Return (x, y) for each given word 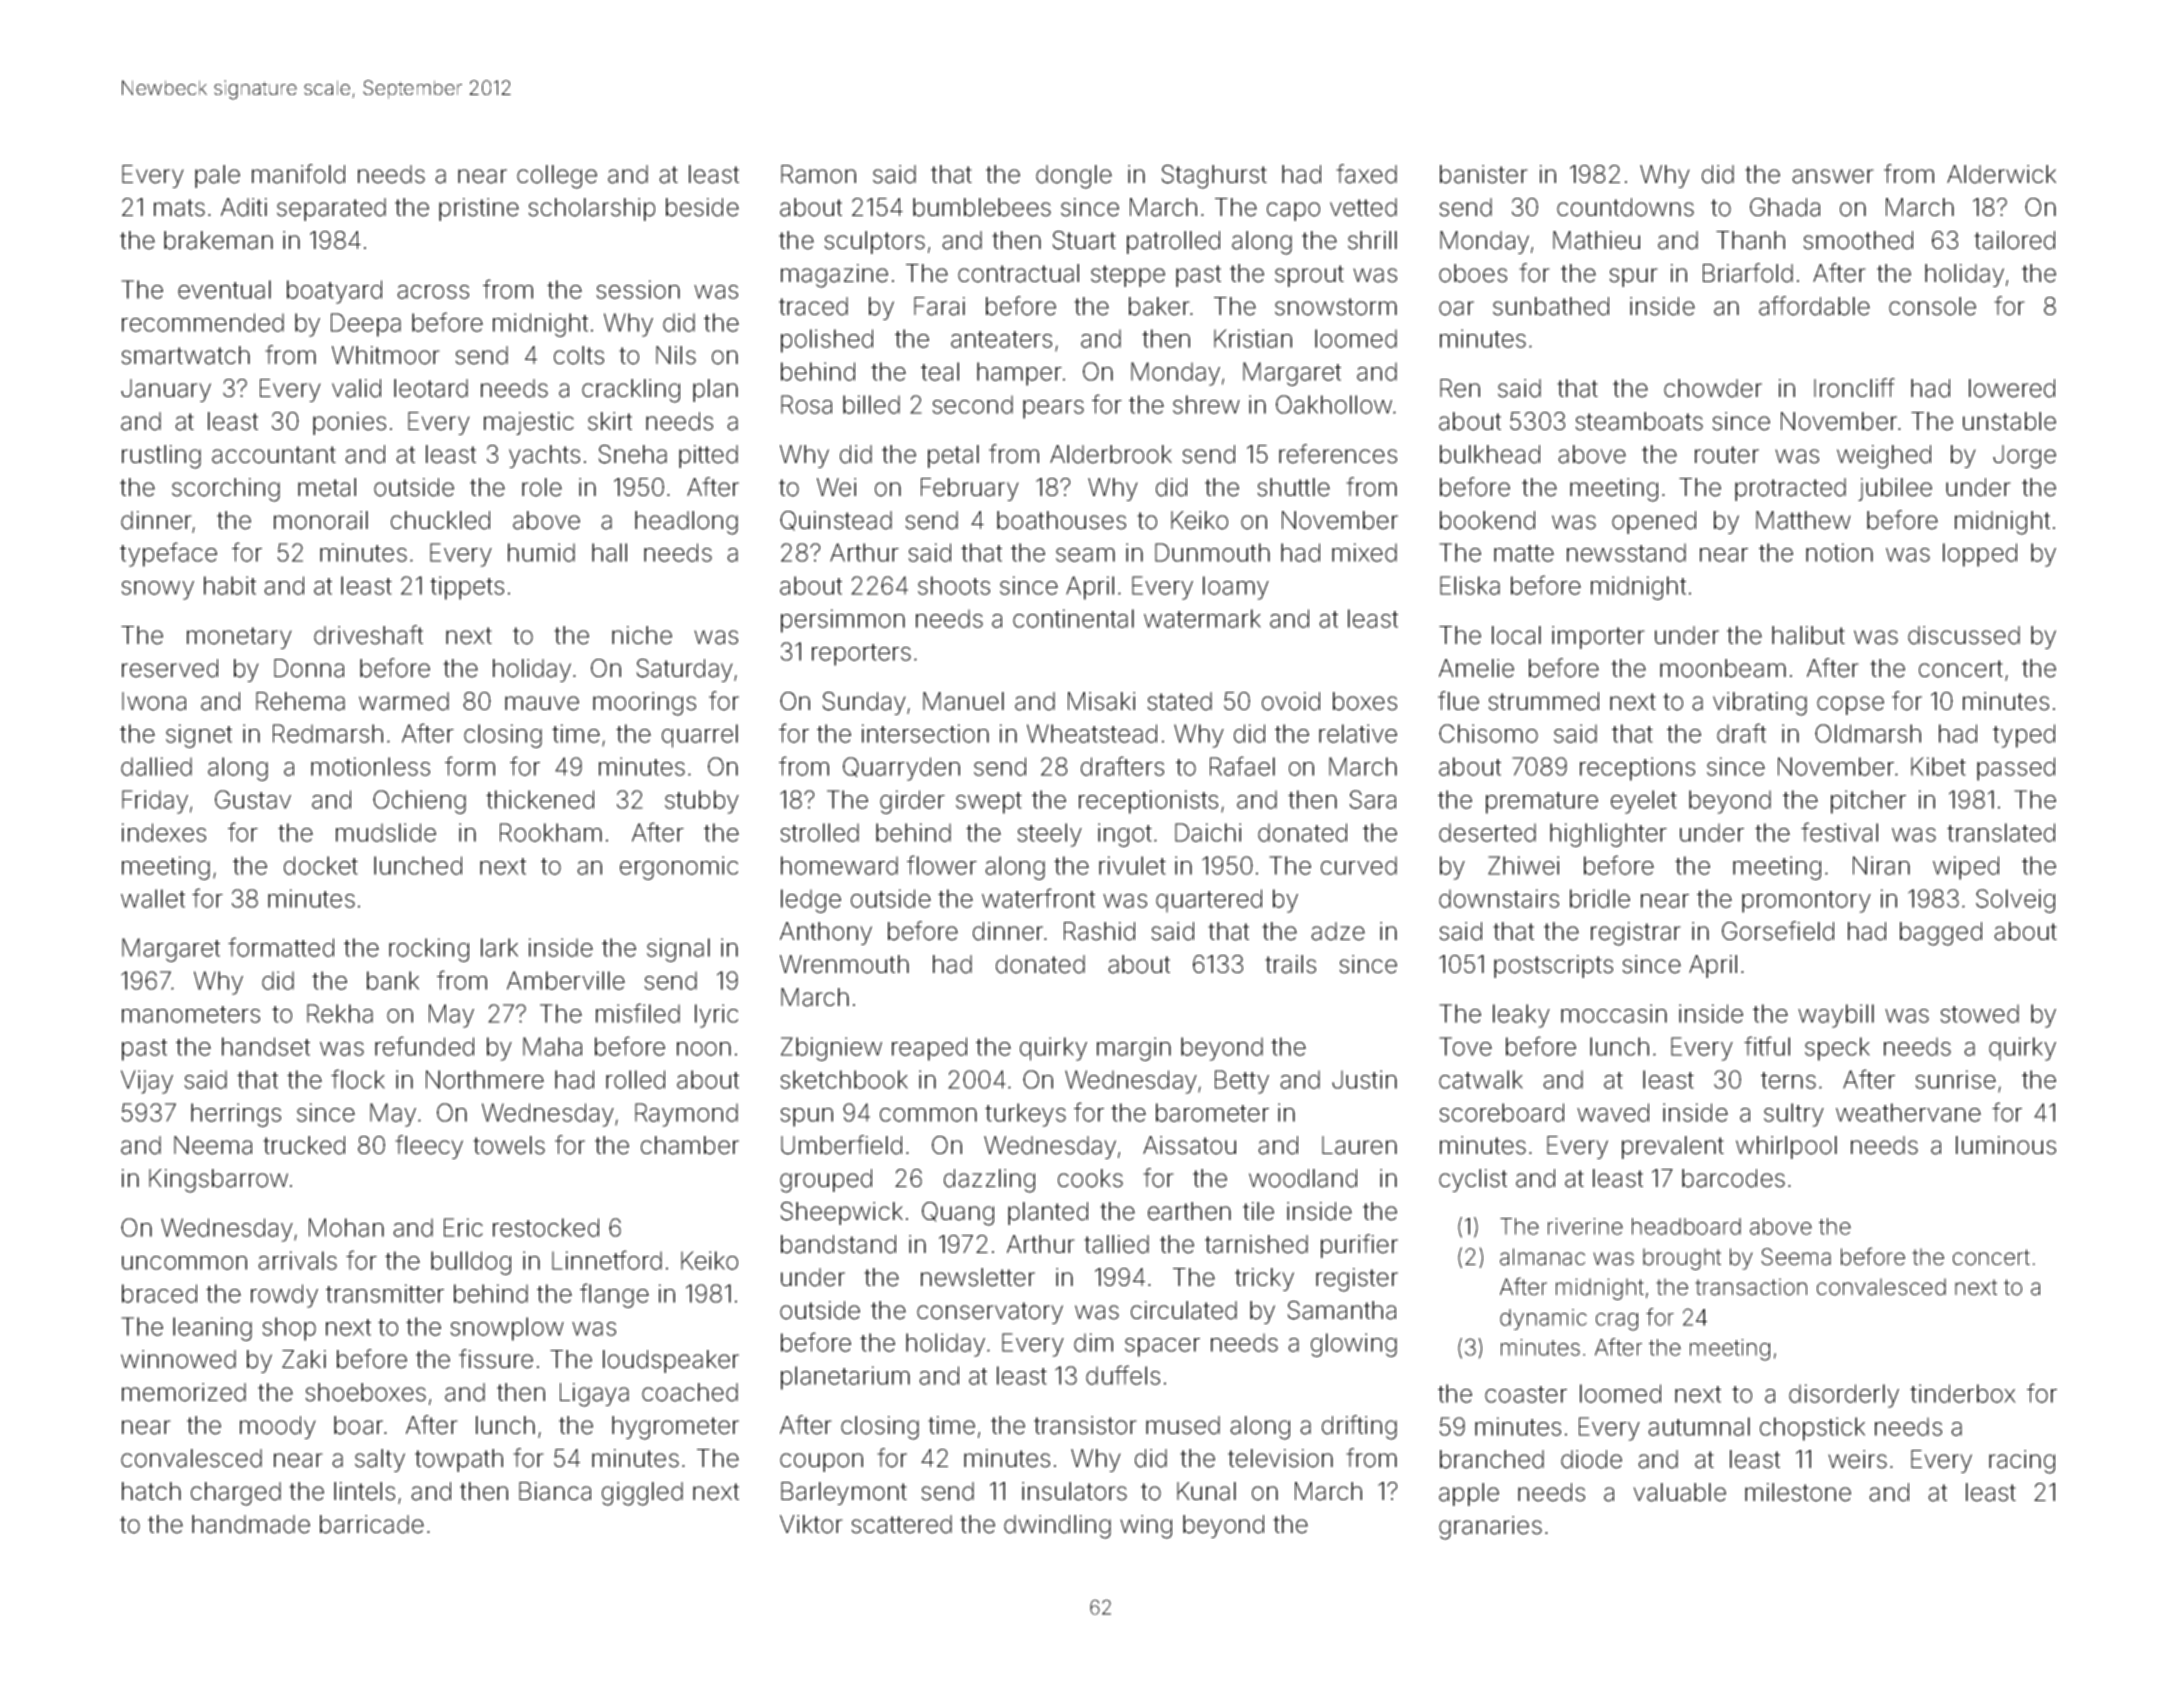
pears (1053, 409)
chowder (1713, 388)
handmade (251, 1524)
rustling (161, 457)
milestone (1798, 1492)
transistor (1085, 1425)
